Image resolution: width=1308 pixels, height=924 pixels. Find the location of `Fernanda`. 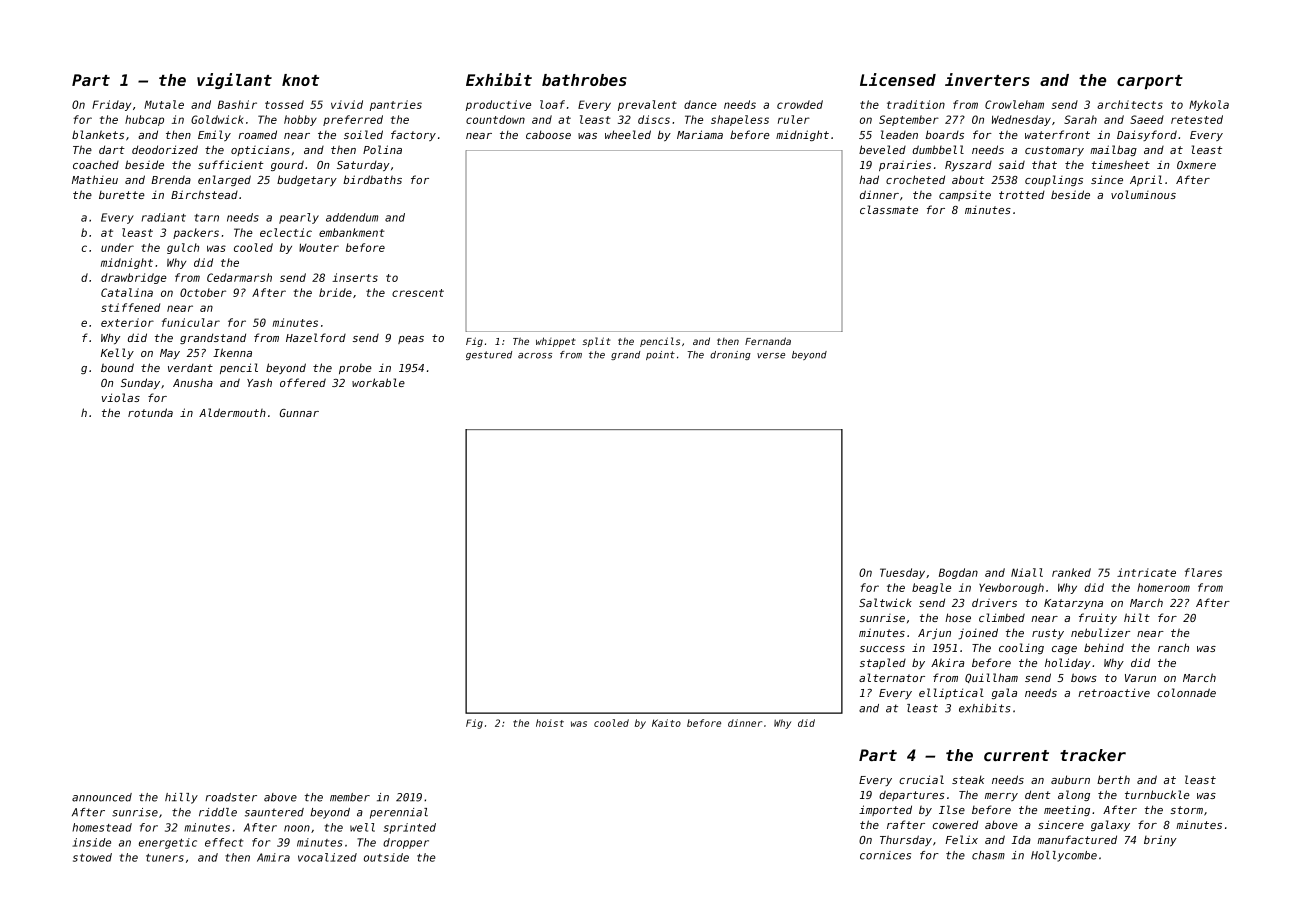

Fernanda is located at coordinates (768, 341).
